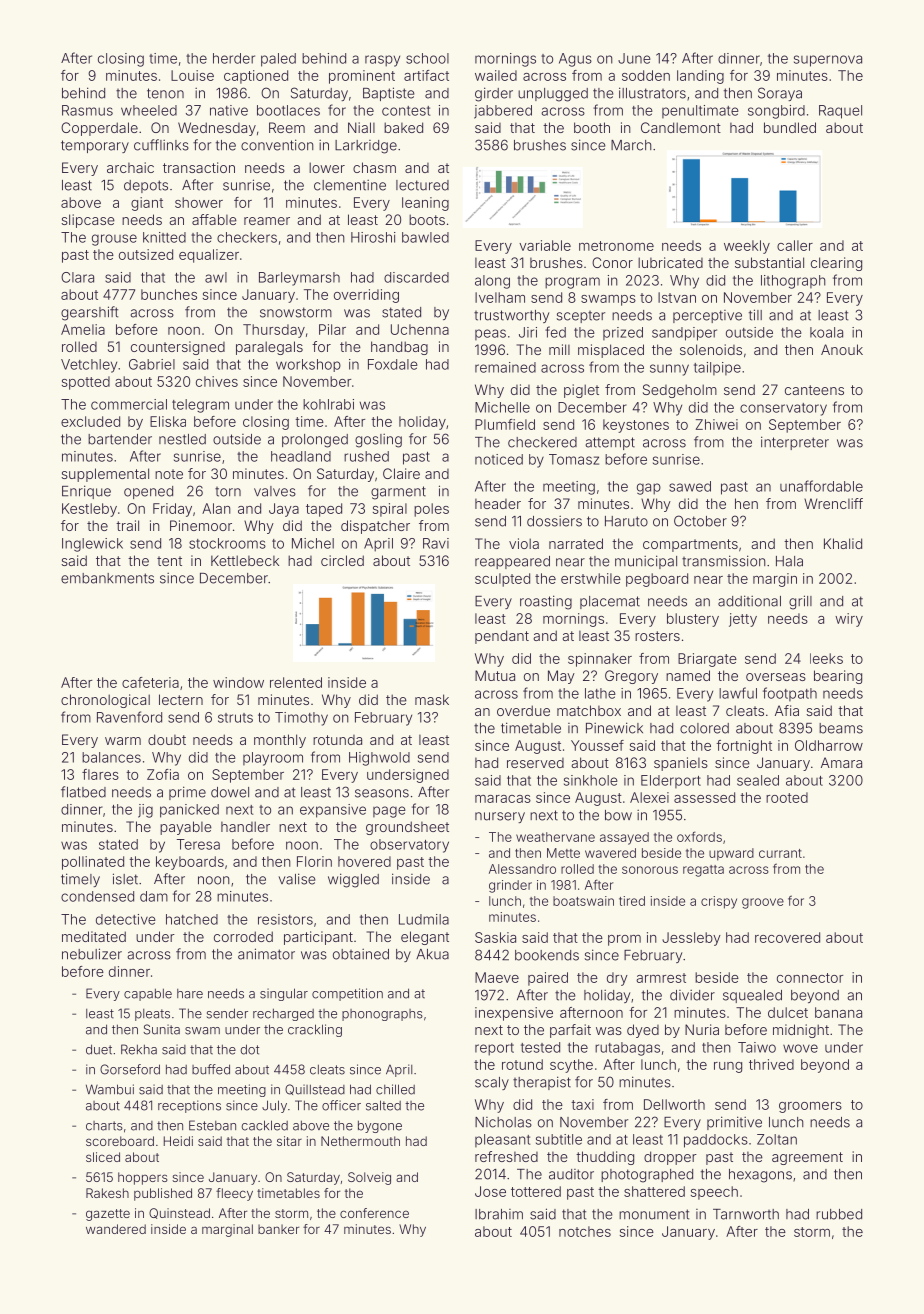 The height and width of the image is (1314, 924). I want to click on herder, so click(234, 58).
